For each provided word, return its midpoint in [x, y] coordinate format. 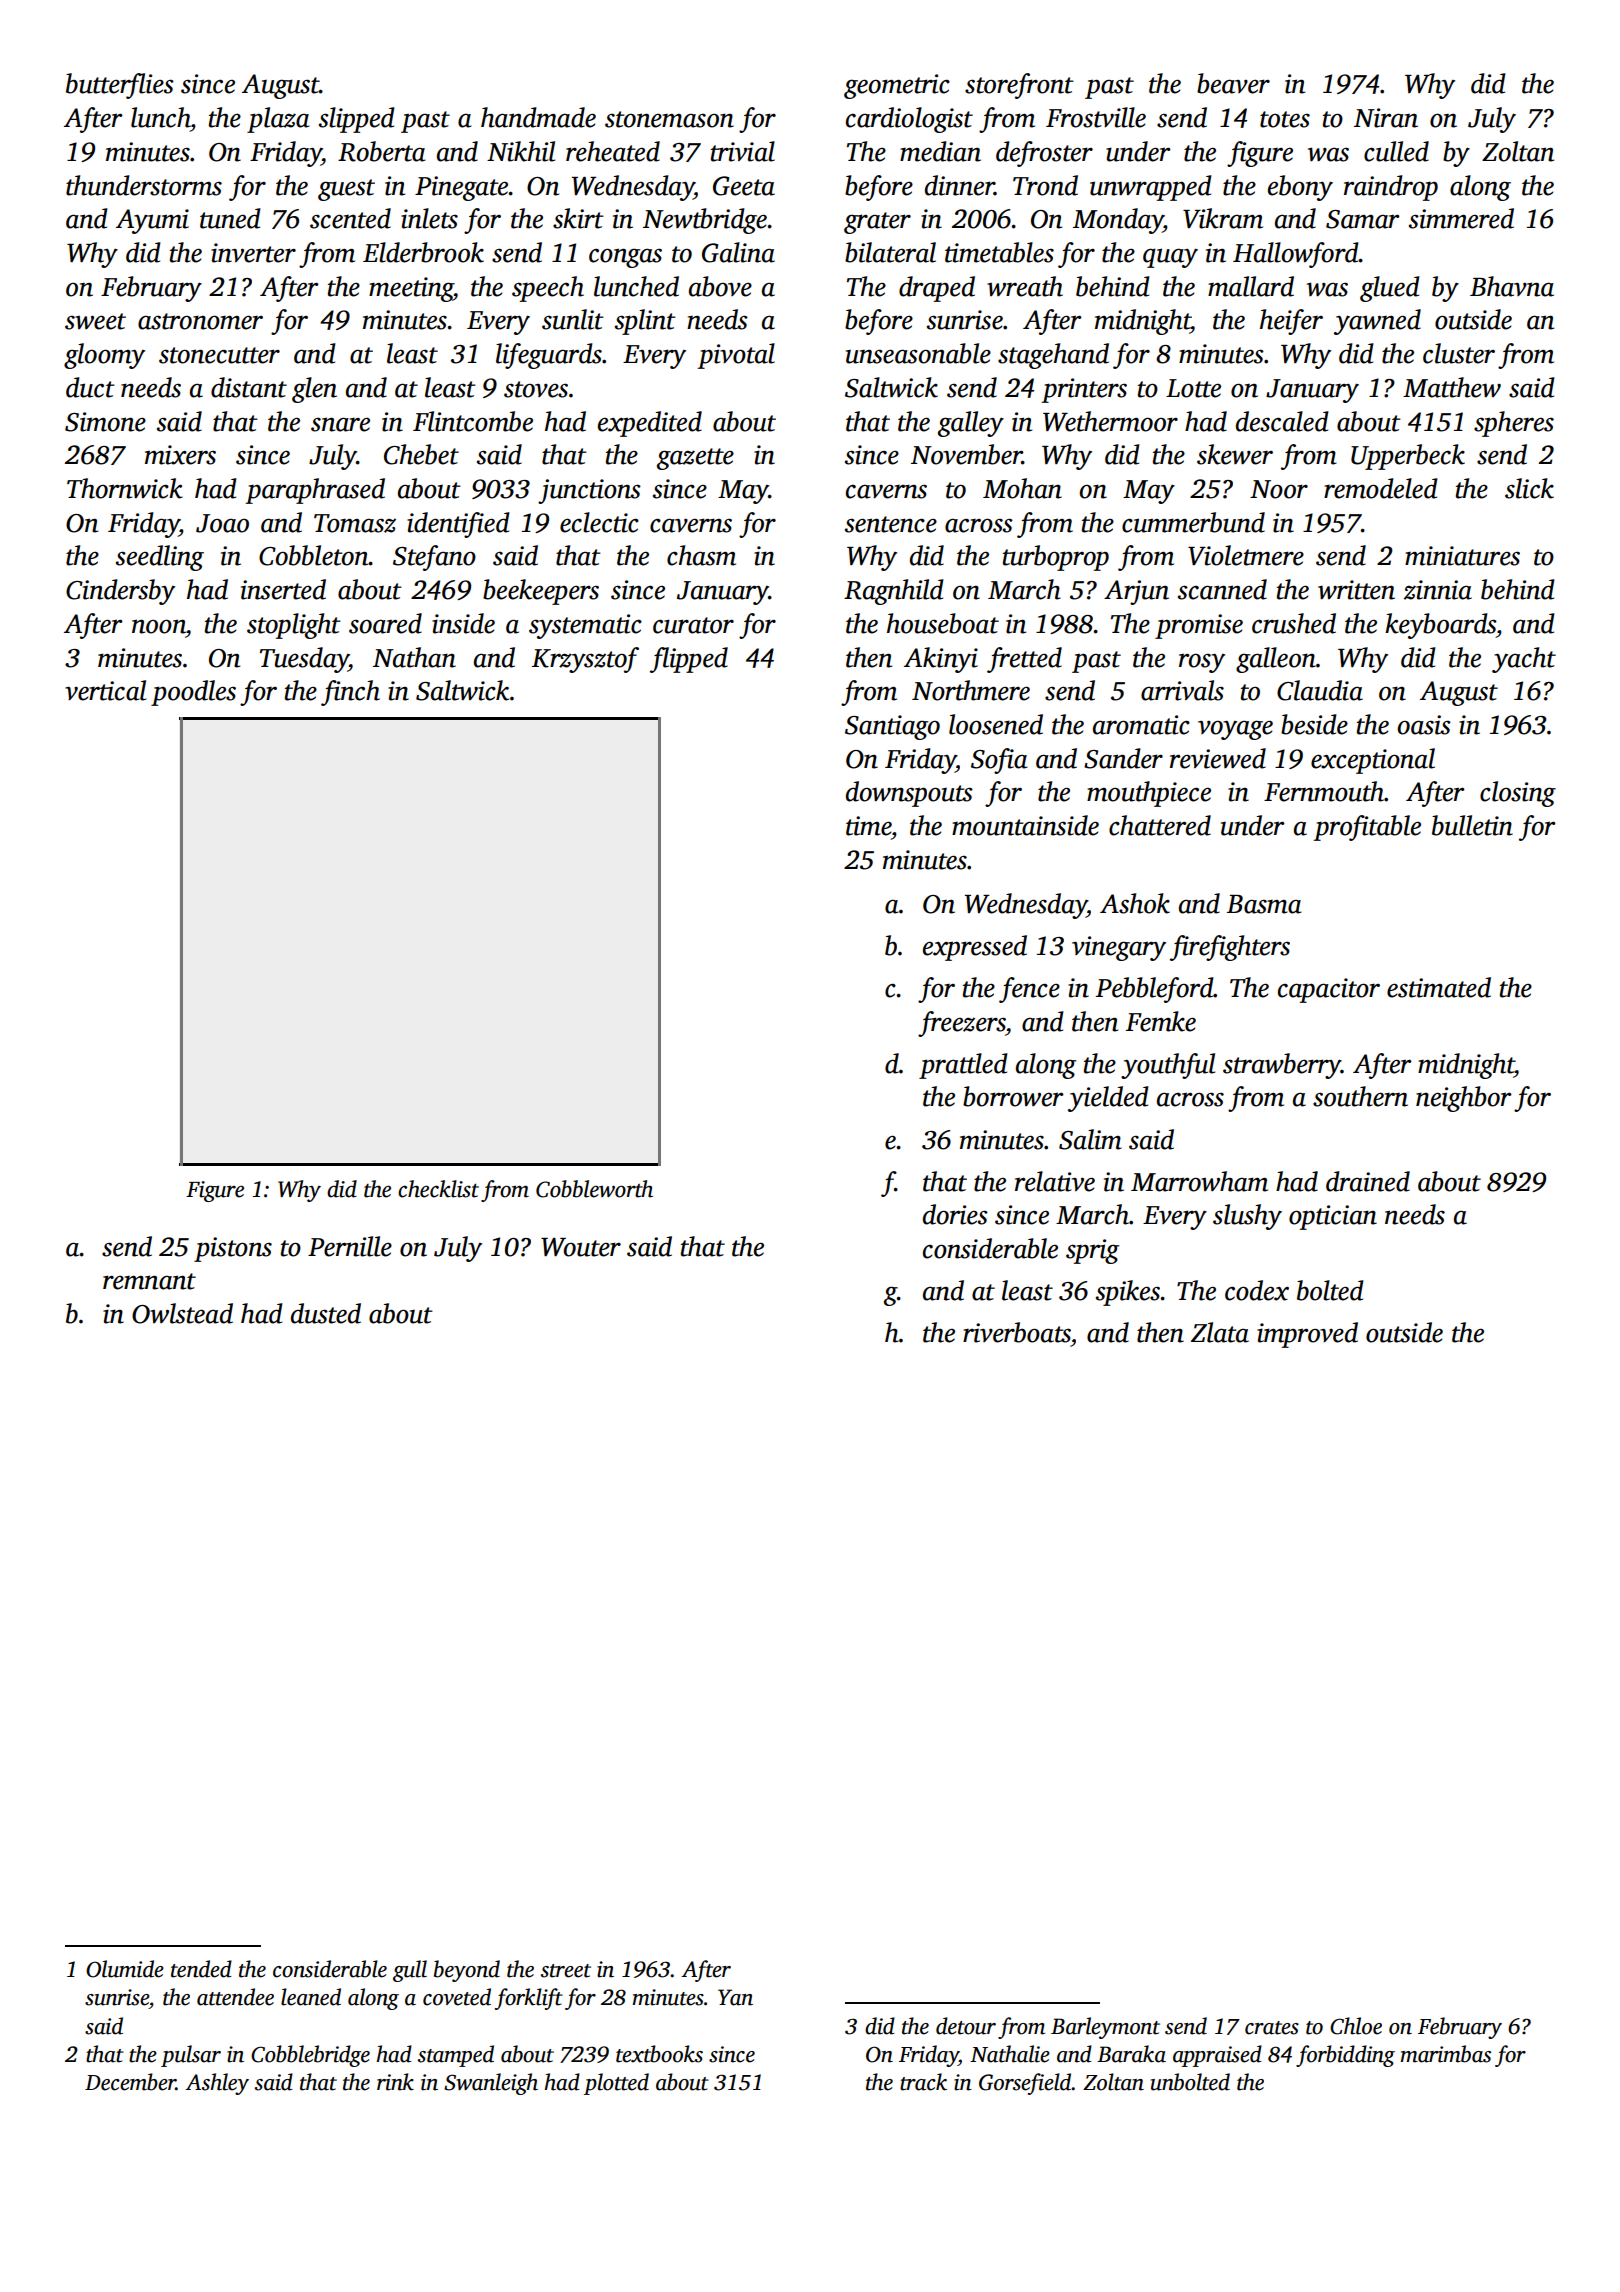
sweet [95, 321]
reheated [613, 151]
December [130, 2082]
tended [201, 1969]
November [966, 454]
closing [1518, 794]
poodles [193, 693]
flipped [689, 660]
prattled [963, 1066]
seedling [160, 558]
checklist [438, 1189]
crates [1272, 2028]
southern [1360, 1096]
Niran [1386, 118]
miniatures [1462, 556]
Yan [735, 1997]
